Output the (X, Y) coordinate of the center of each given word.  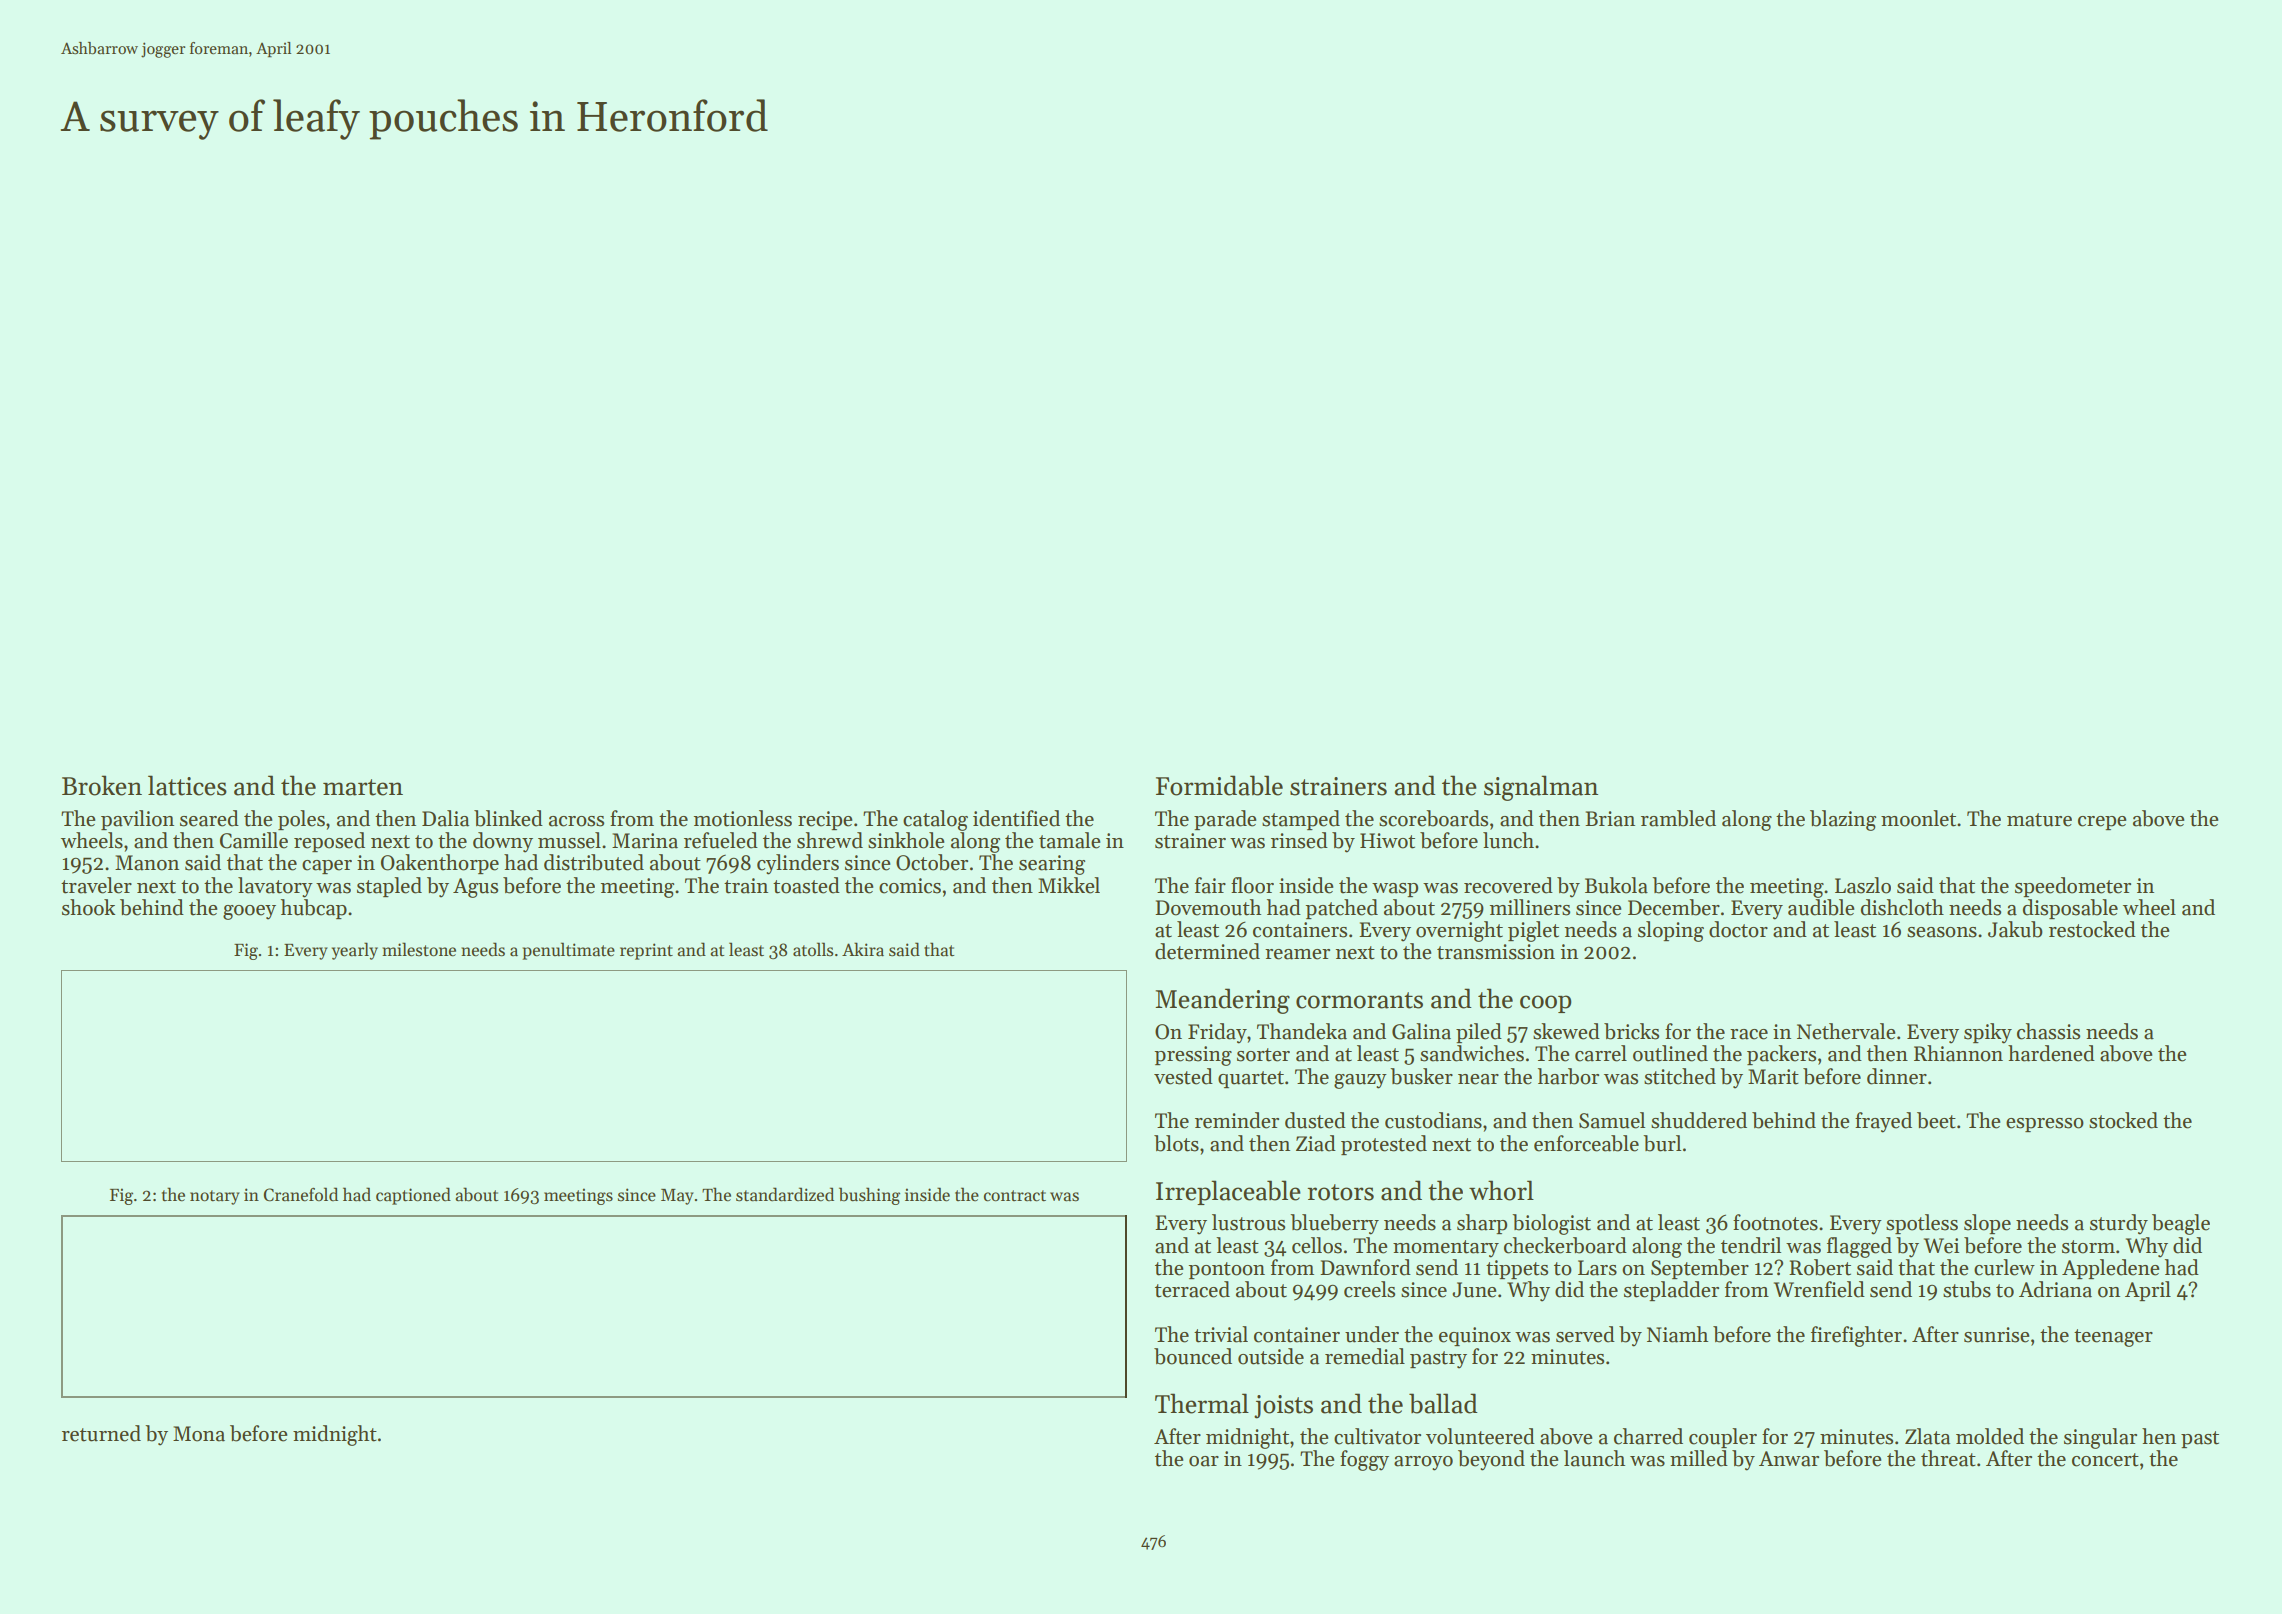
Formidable (1219, 785)
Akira (863, 949)
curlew (2004, 1267)
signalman (1541, 788)
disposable (2070, 909)
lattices (187, 785)
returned (101, 1433)
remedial (1365, 1356)
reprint (646, 951)
